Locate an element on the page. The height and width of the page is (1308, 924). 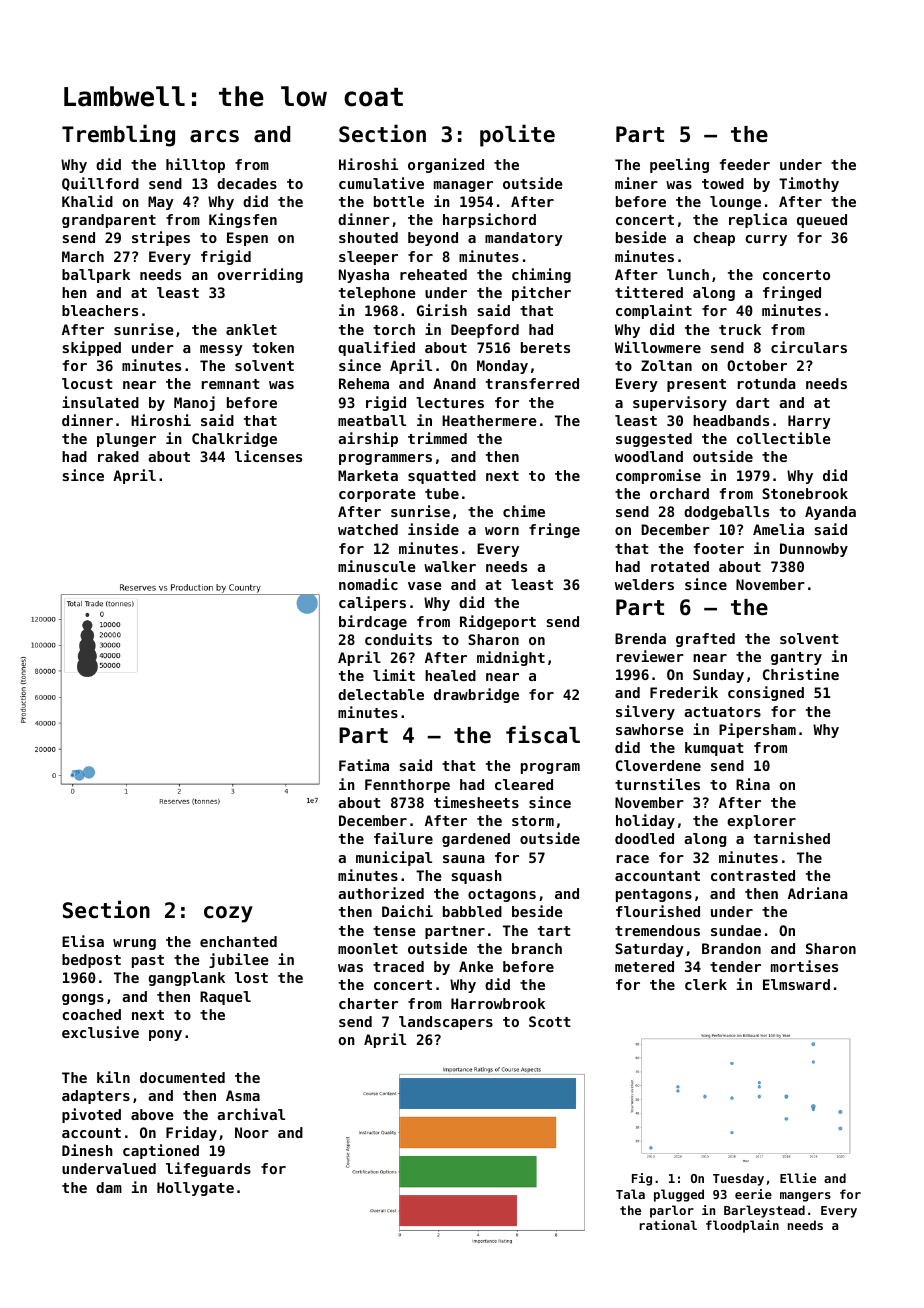
mangers is located at coordinates (805, 1197).
